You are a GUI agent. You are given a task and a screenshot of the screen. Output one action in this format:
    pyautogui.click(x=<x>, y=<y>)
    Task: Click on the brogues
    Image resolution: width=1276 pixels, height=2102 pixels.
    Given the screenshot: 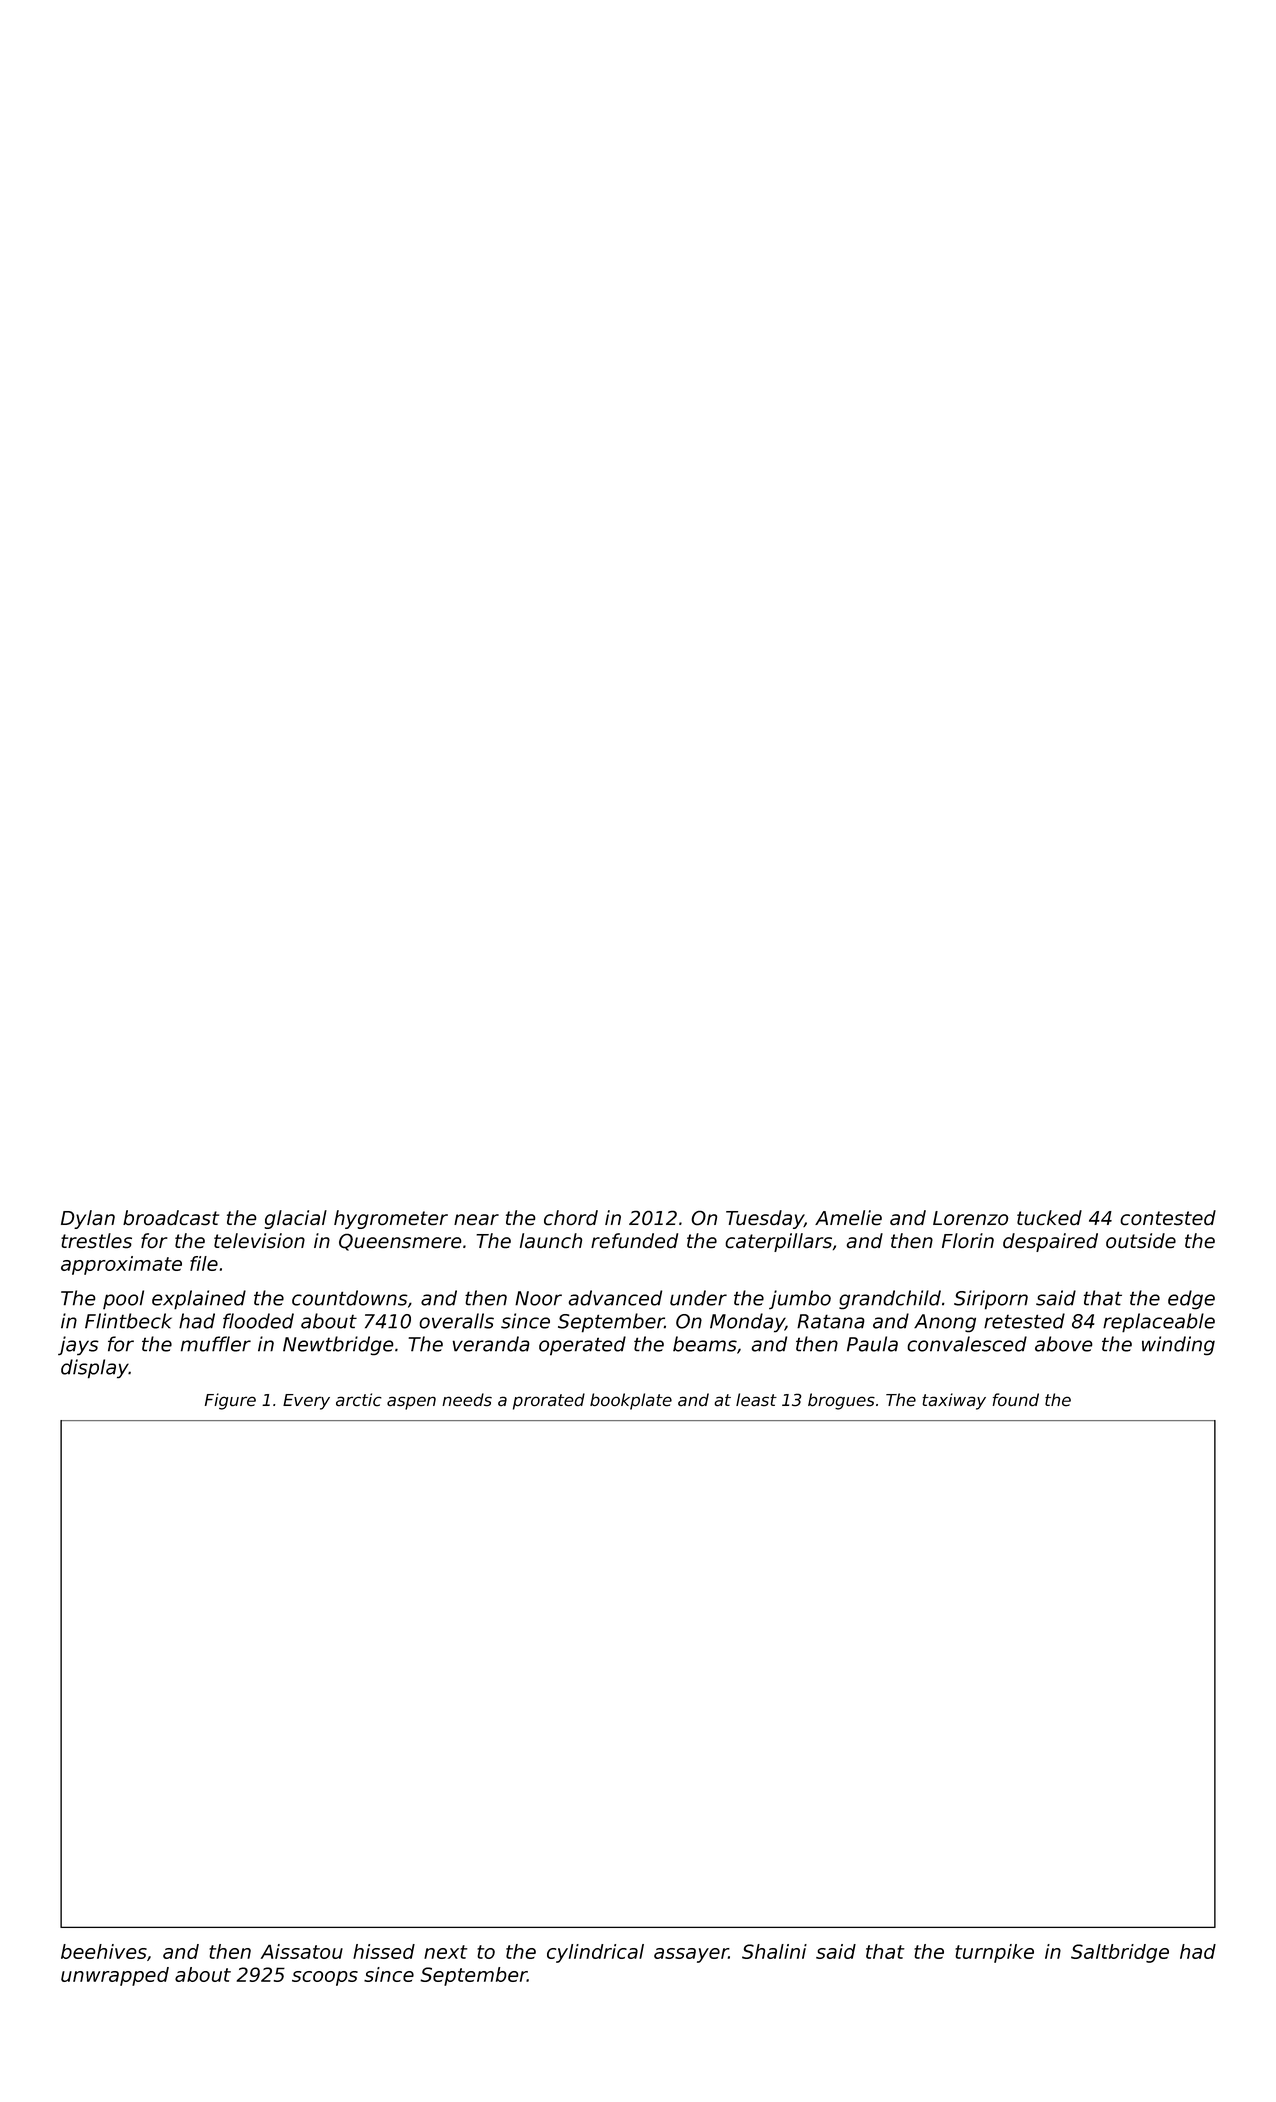 What is the action you would take?
    pyautogui.click(x=841, y=1401)
